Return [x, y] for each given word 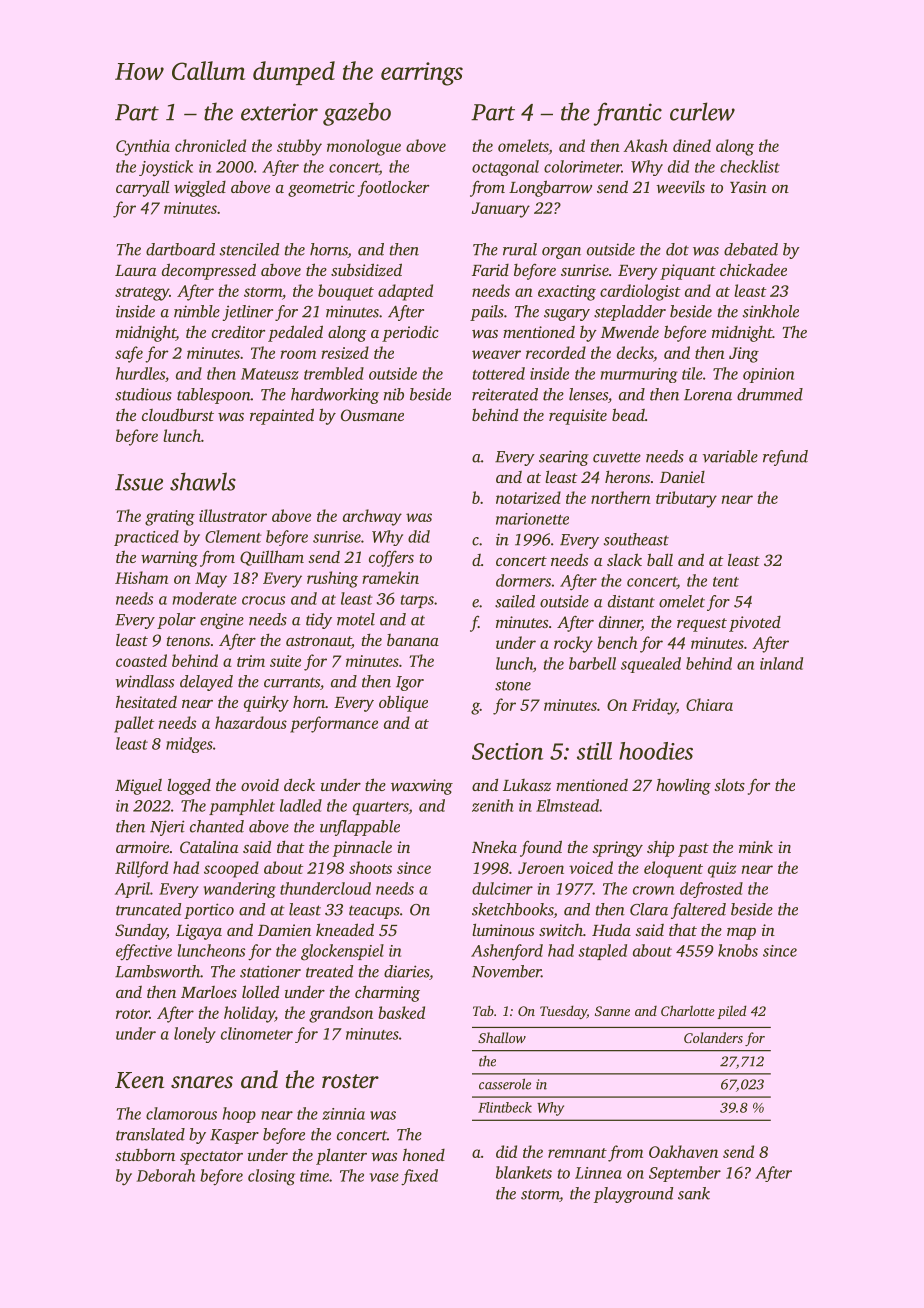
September [685, 1174]
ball [660, 559]
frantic [627, 114]
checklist [750, 166]
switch [561, 930]
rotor [133, 1014]
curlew [702, 111]
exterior [279, 112]
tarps [417, 601]
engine [222, 621]
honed [424, 1154]
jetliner [247, 313]
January [501, 210]
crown [653, 890]
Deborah [165, 1175]
